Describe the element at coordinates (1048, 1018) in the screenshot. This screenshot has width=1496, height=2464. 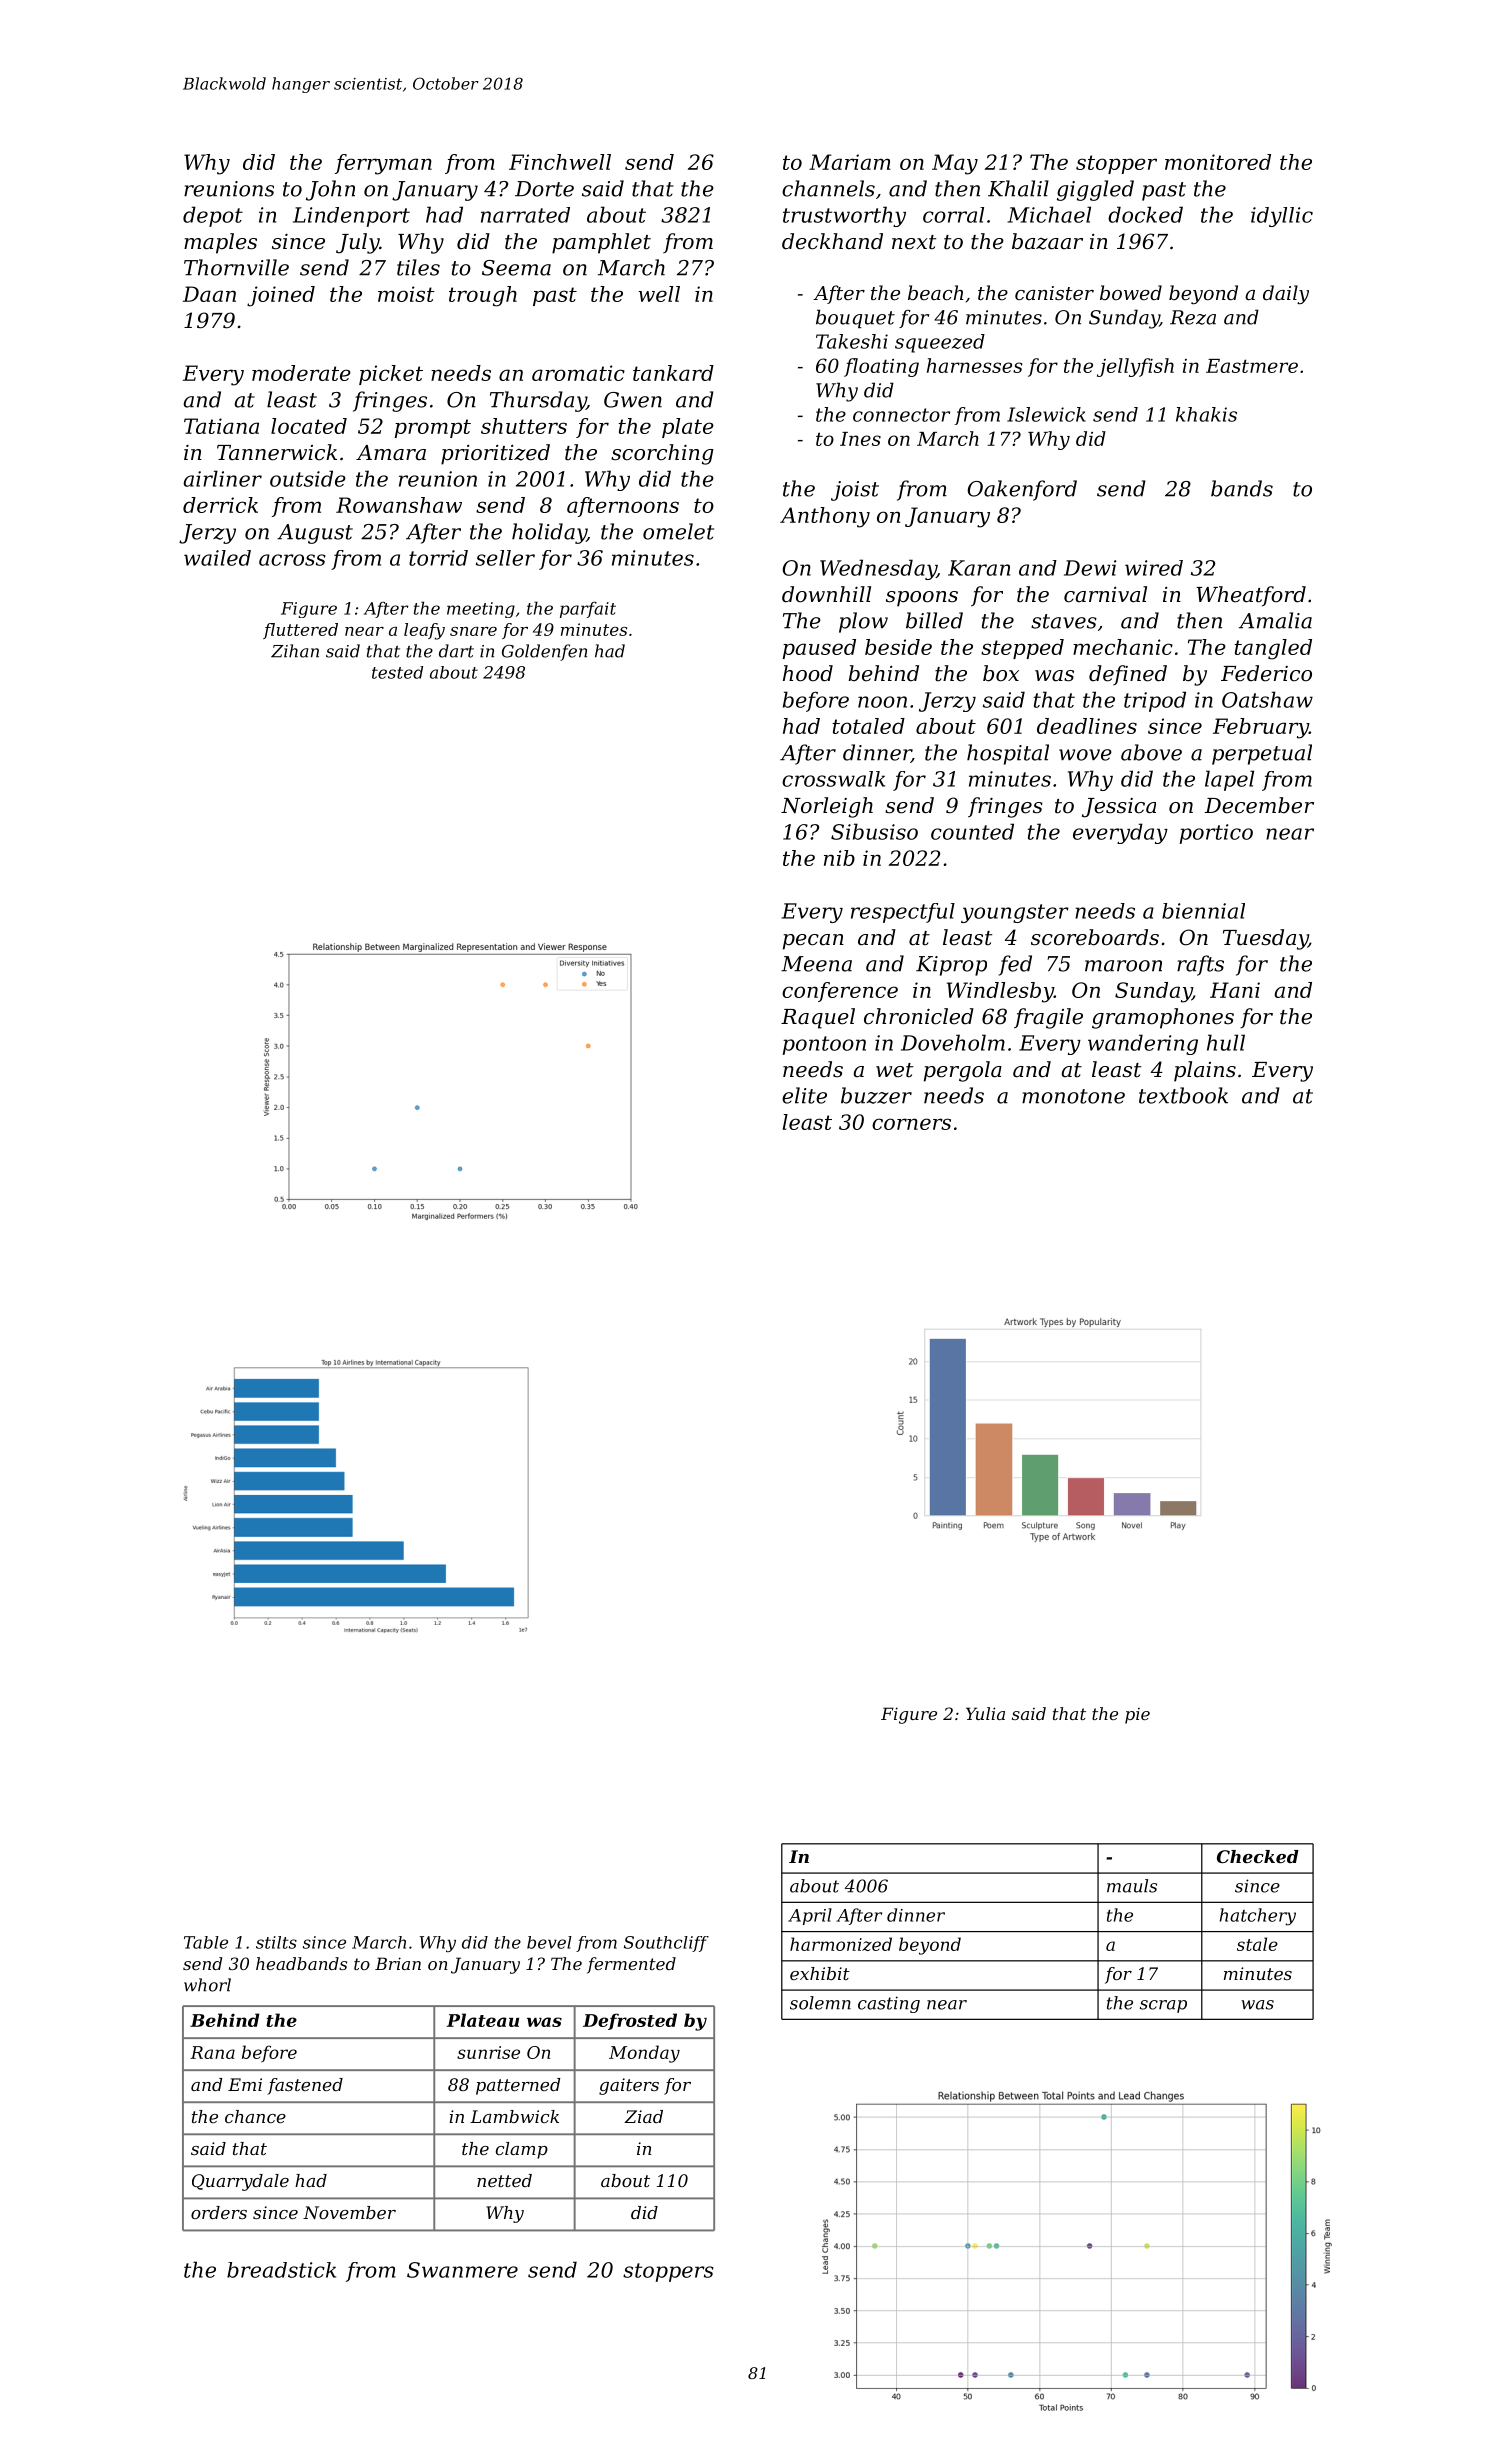
I see `fragile` at that location.
